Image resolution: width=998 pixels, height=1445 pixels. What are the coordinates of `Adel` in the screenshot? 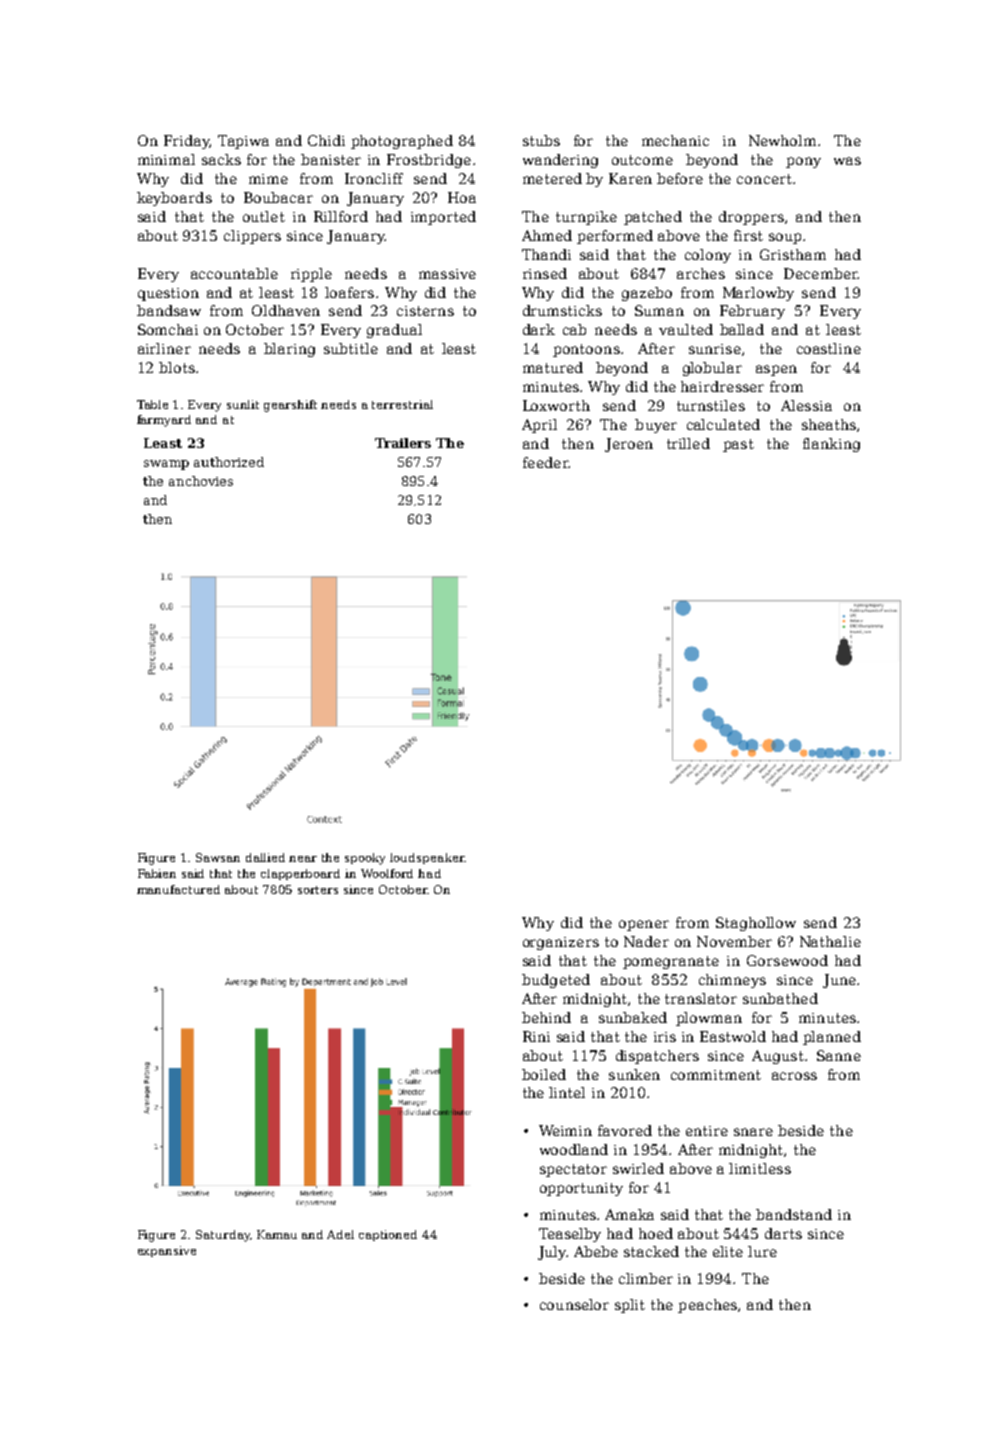 It's located at (340, 1234).
